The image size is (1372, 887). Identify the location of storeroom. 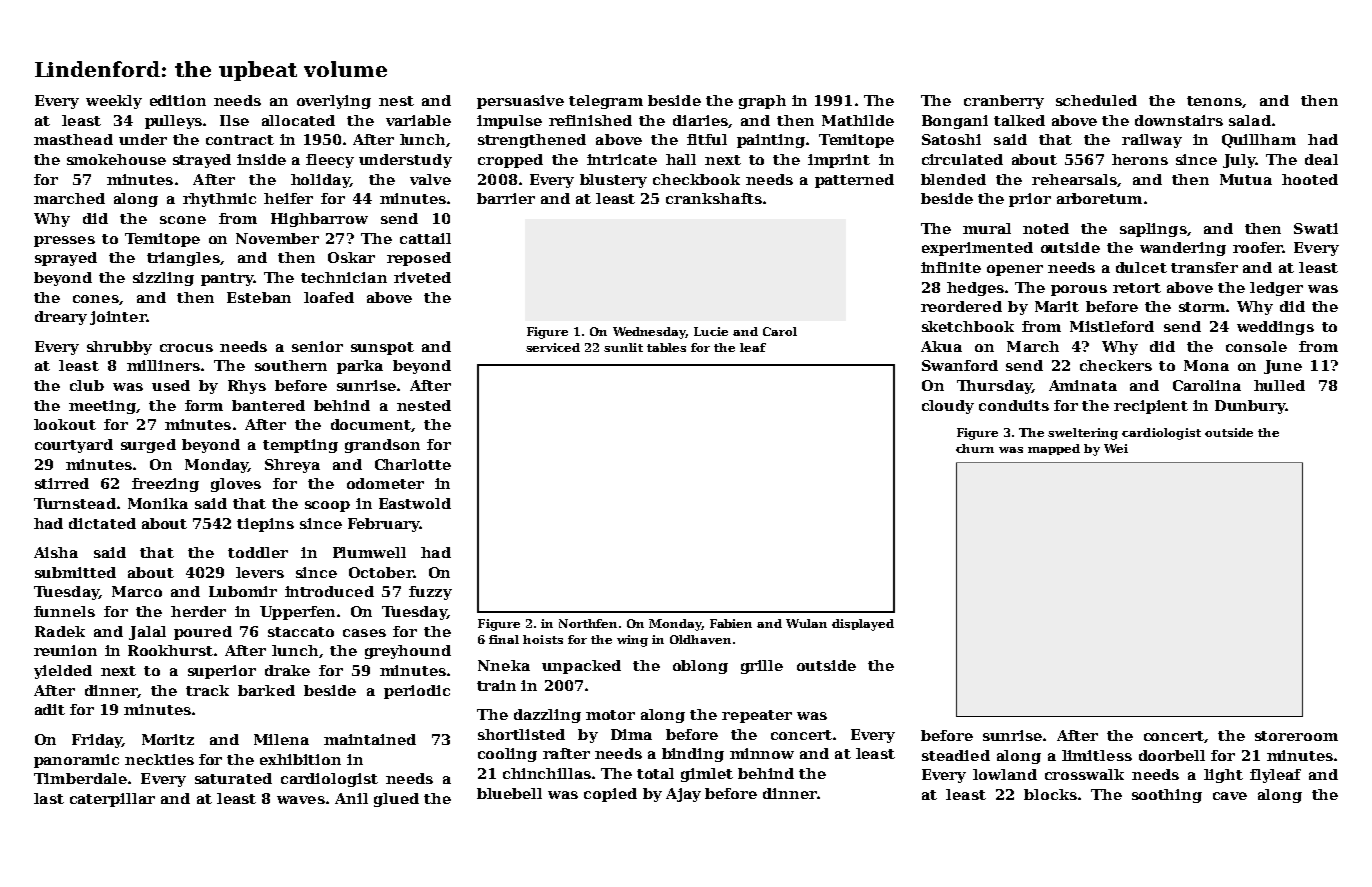
(1296, 736).
